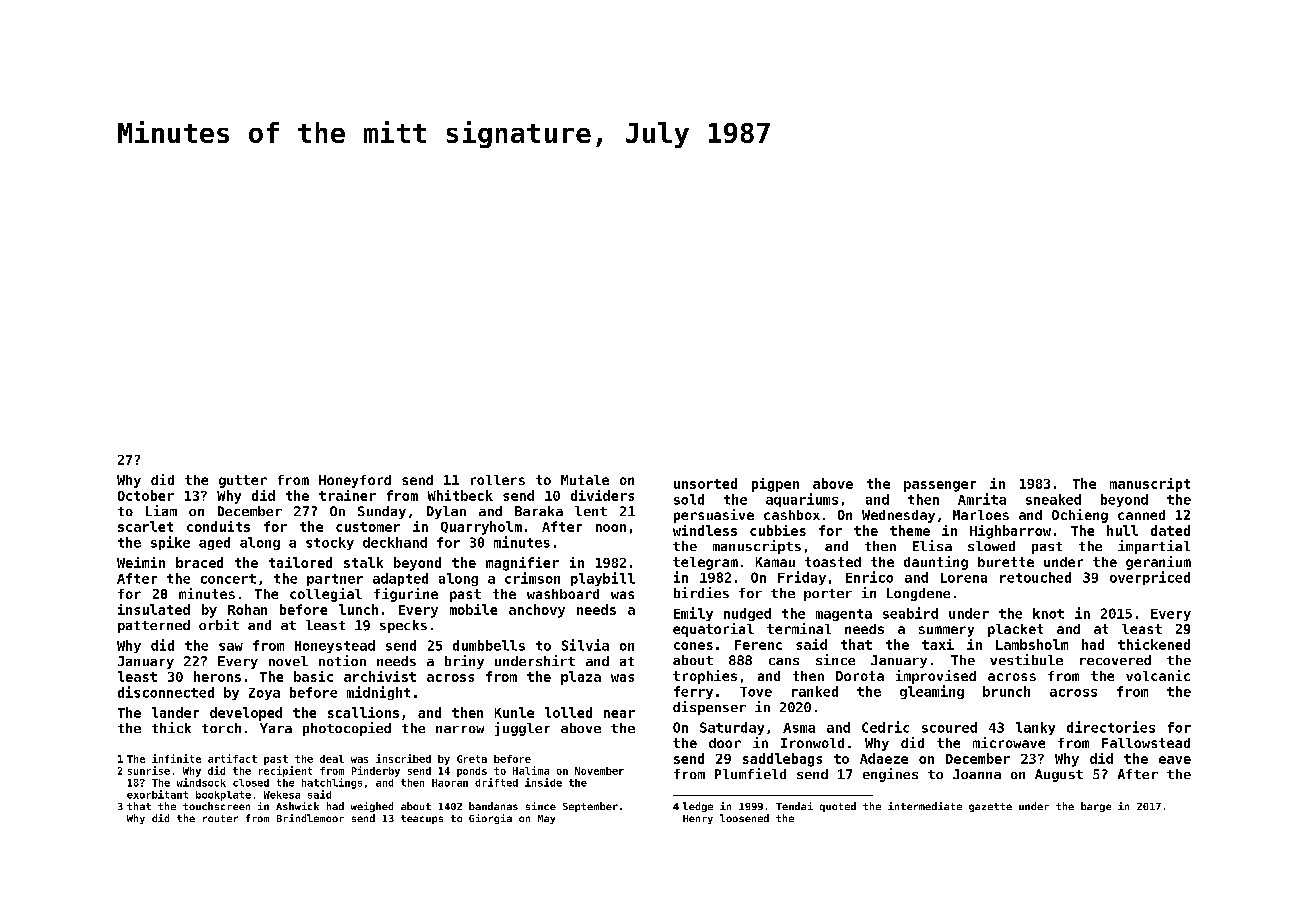 The width and height of the page is (1308, 924). I want to click on gutter, so click(243, 481).
